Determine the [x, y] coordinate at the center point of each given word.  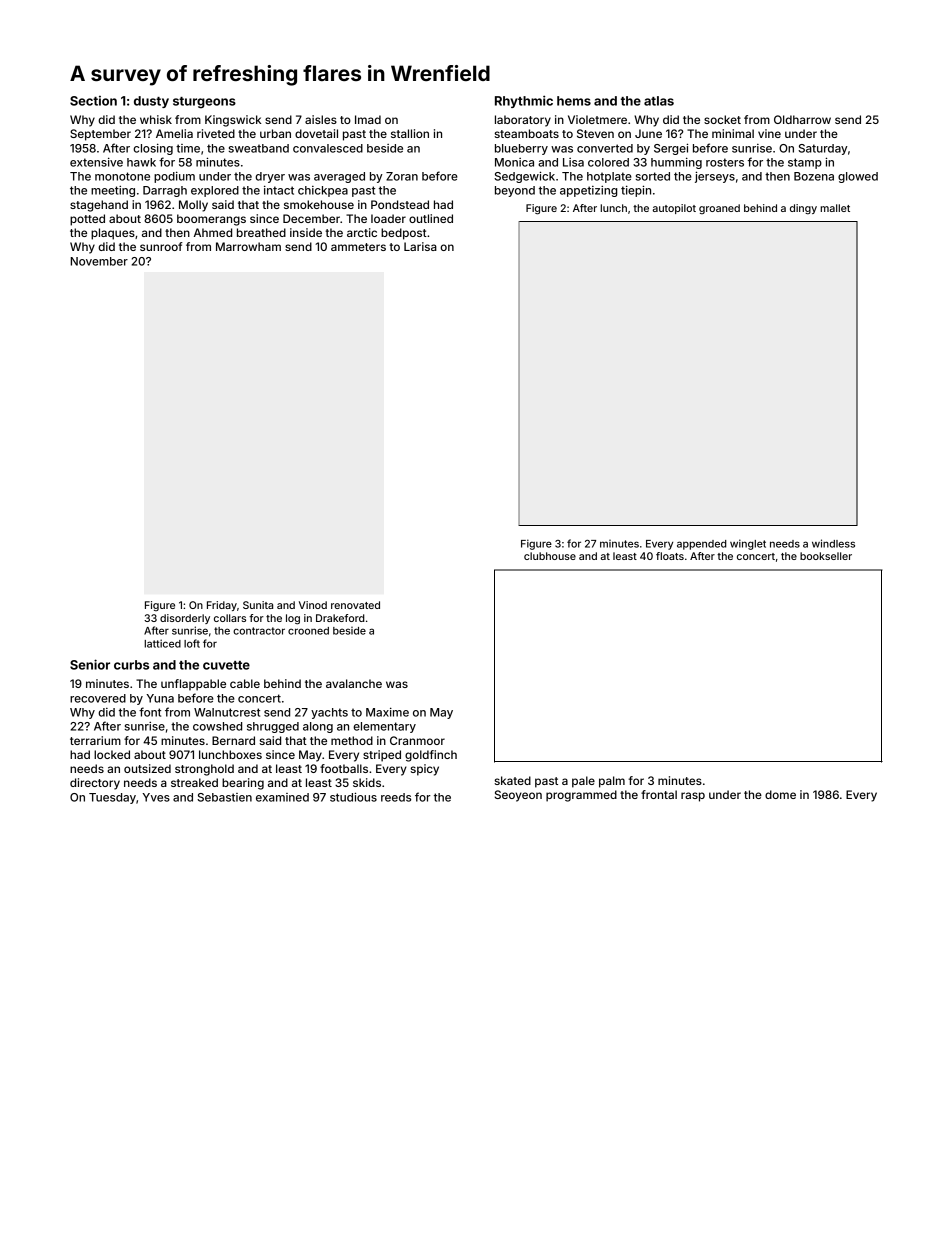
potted [87, 220]
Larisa [420, 246]
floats [670, 556]
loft [192, 643]
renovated [355, 605]
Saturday [823, 149]
